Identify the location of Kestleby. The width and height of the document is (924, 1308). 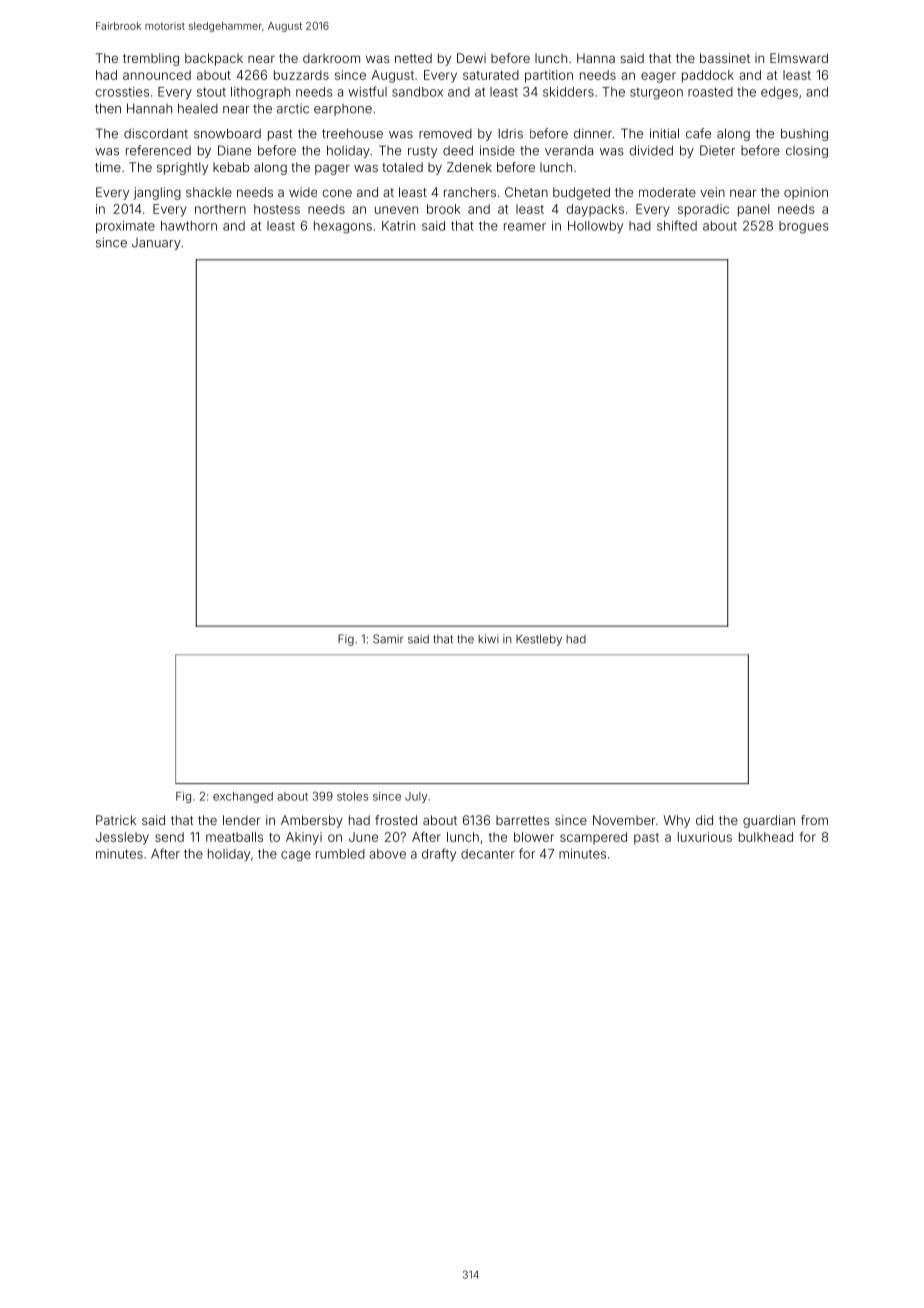
(539, 640).
